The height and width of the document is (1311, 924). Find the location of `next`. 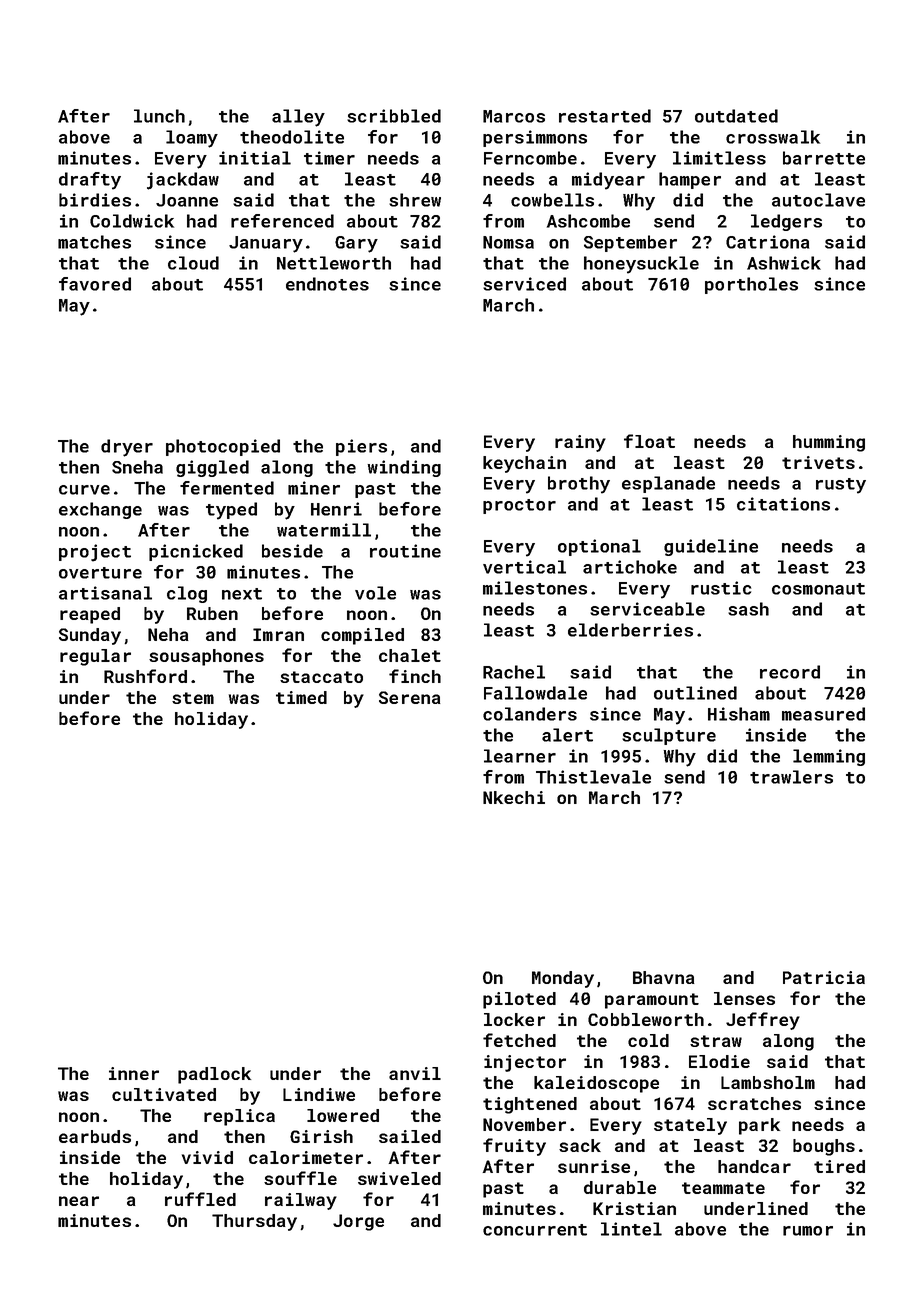

next is located at coordinates (242, 594).
